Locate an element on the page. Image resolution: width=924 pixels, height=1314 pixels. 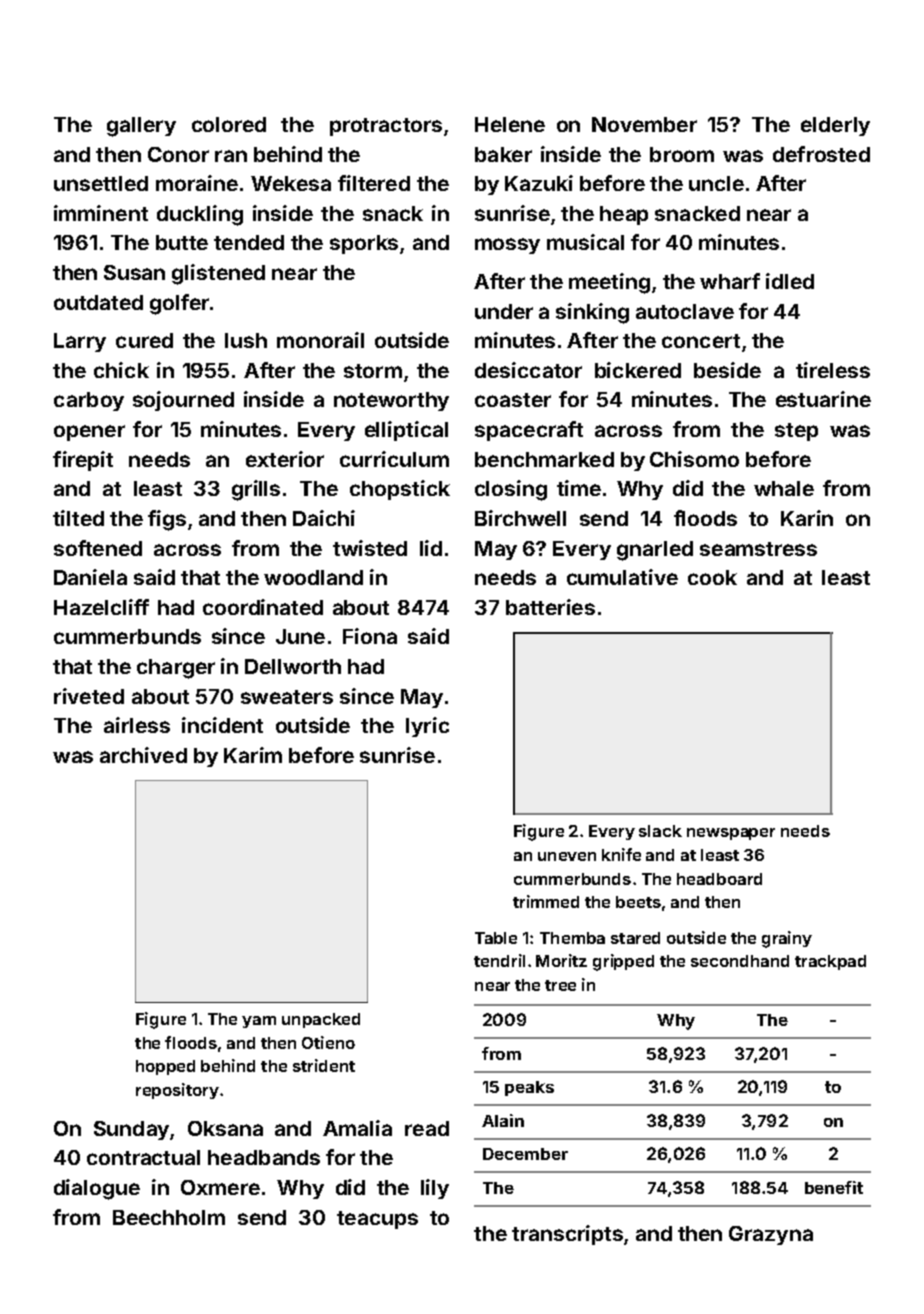
transcripts is located at coordinates (567, 1235).
